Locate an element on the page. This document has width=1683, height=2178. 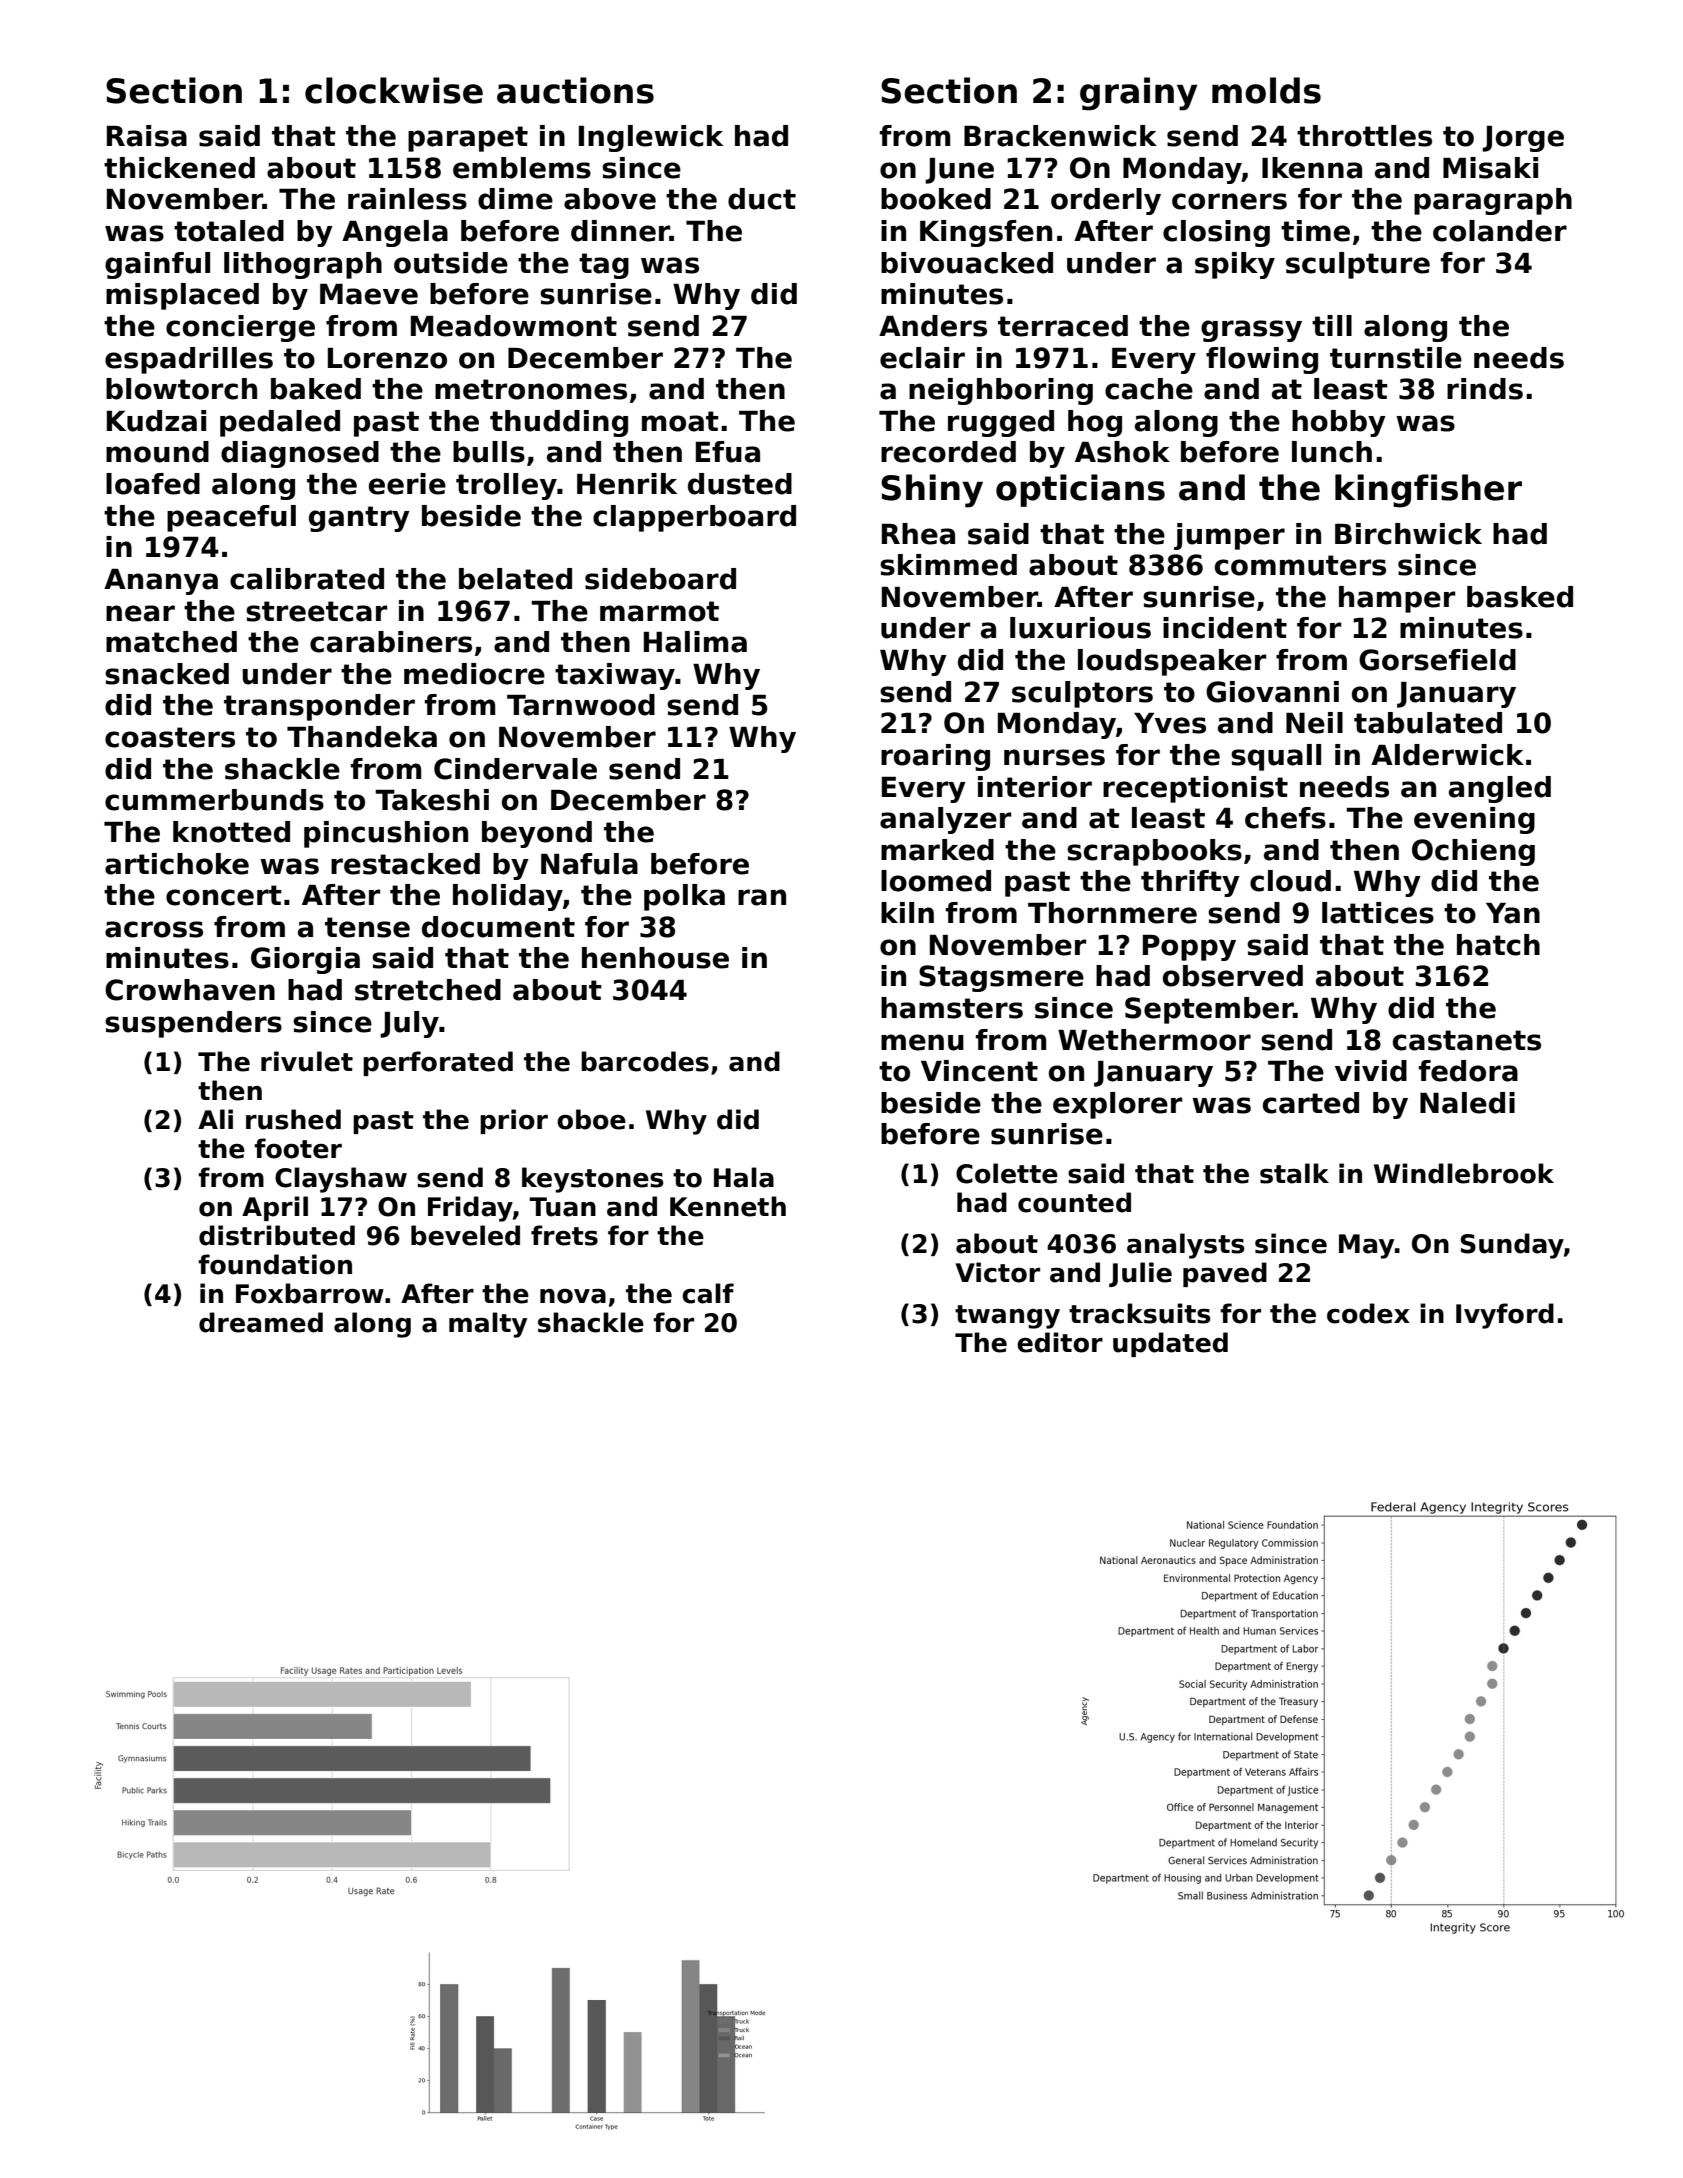
observed is located at coordinates (1233, 976).
